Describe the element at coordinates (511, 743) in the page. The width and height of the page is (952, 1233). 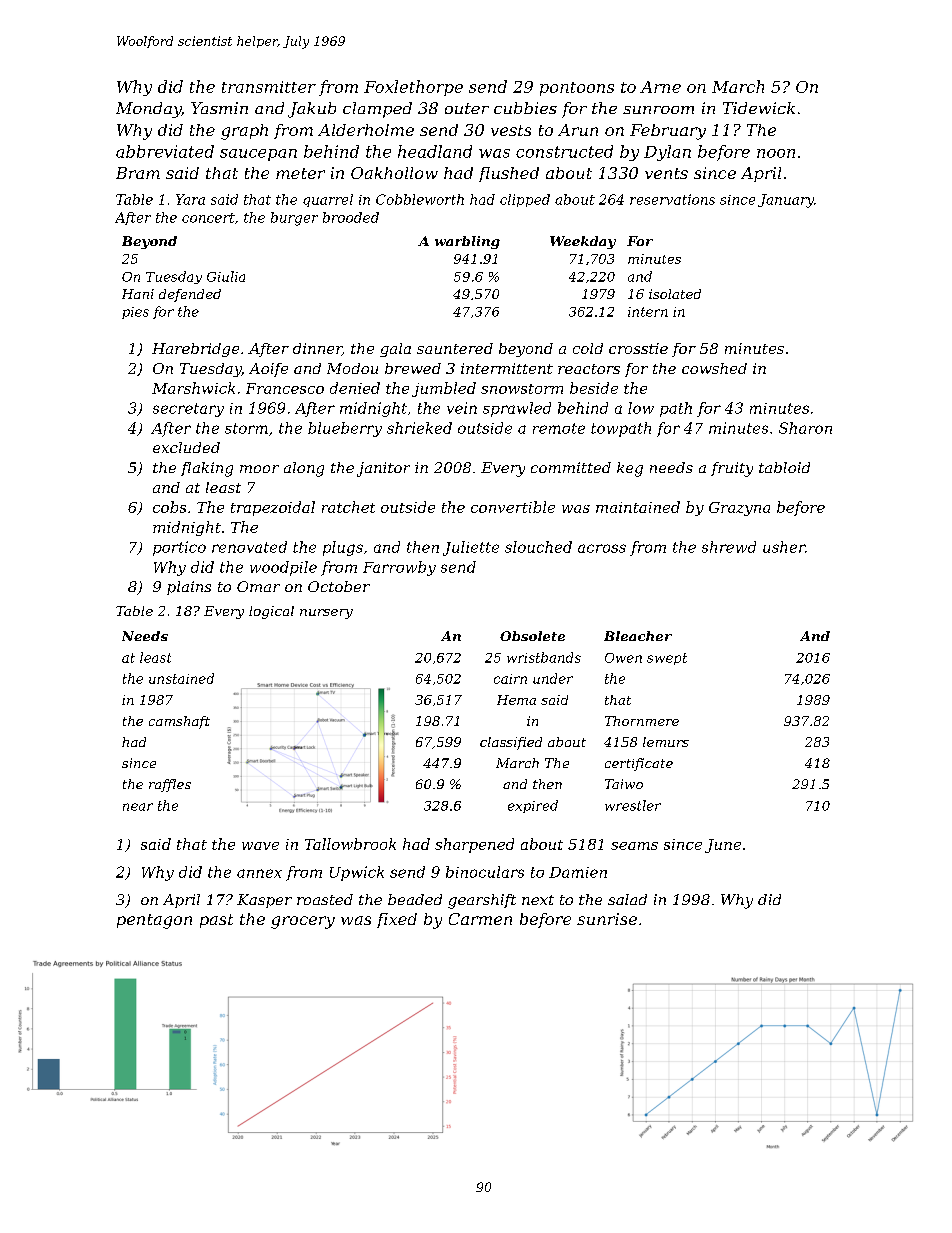
I see `classified` at that location.
